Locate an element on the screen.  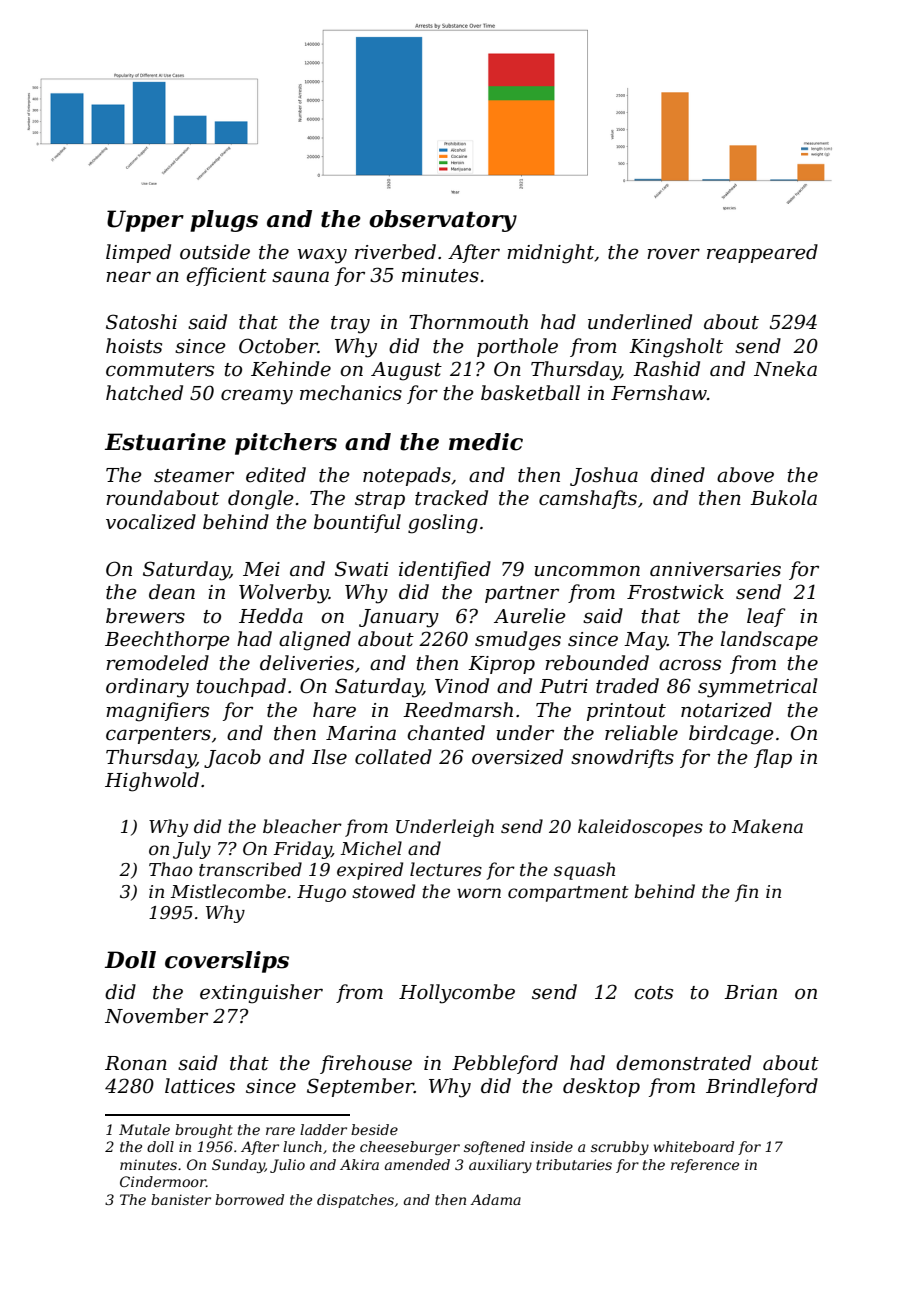
plugs is located at coordinates (224, 221).
